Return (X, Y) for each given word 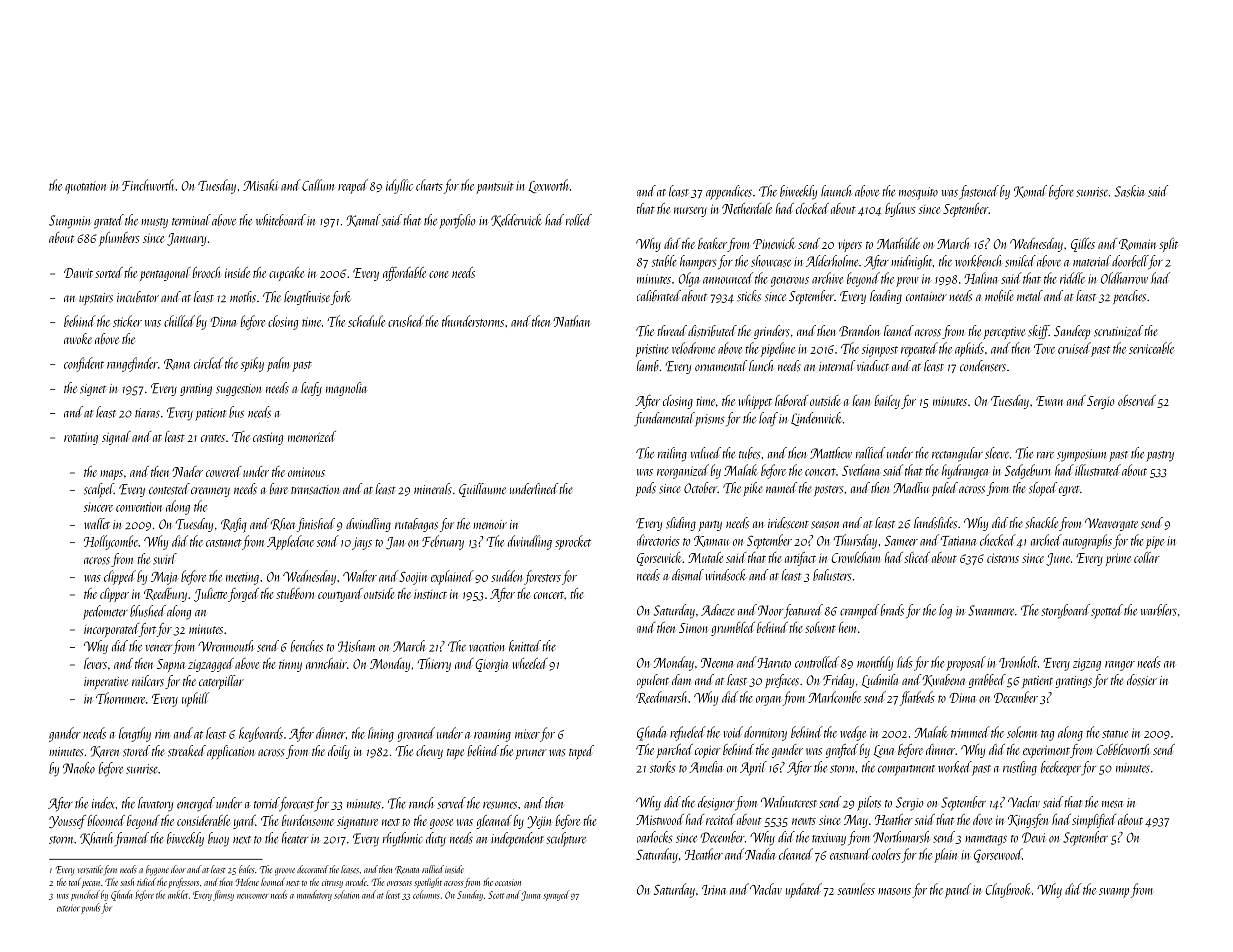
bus (236, 412)
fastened (979, 192)
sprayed (555, 896)
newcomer (252, 896)
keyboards (261, 734)
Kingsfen (1028, 821)
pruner (531, 754)
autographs (1087, 541)
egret (1069, 491)
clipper (114, 595)
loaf (768, 419)
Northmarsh (901, 837)
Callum (318, 185)
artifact (800, 559)
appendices (729, 192)
